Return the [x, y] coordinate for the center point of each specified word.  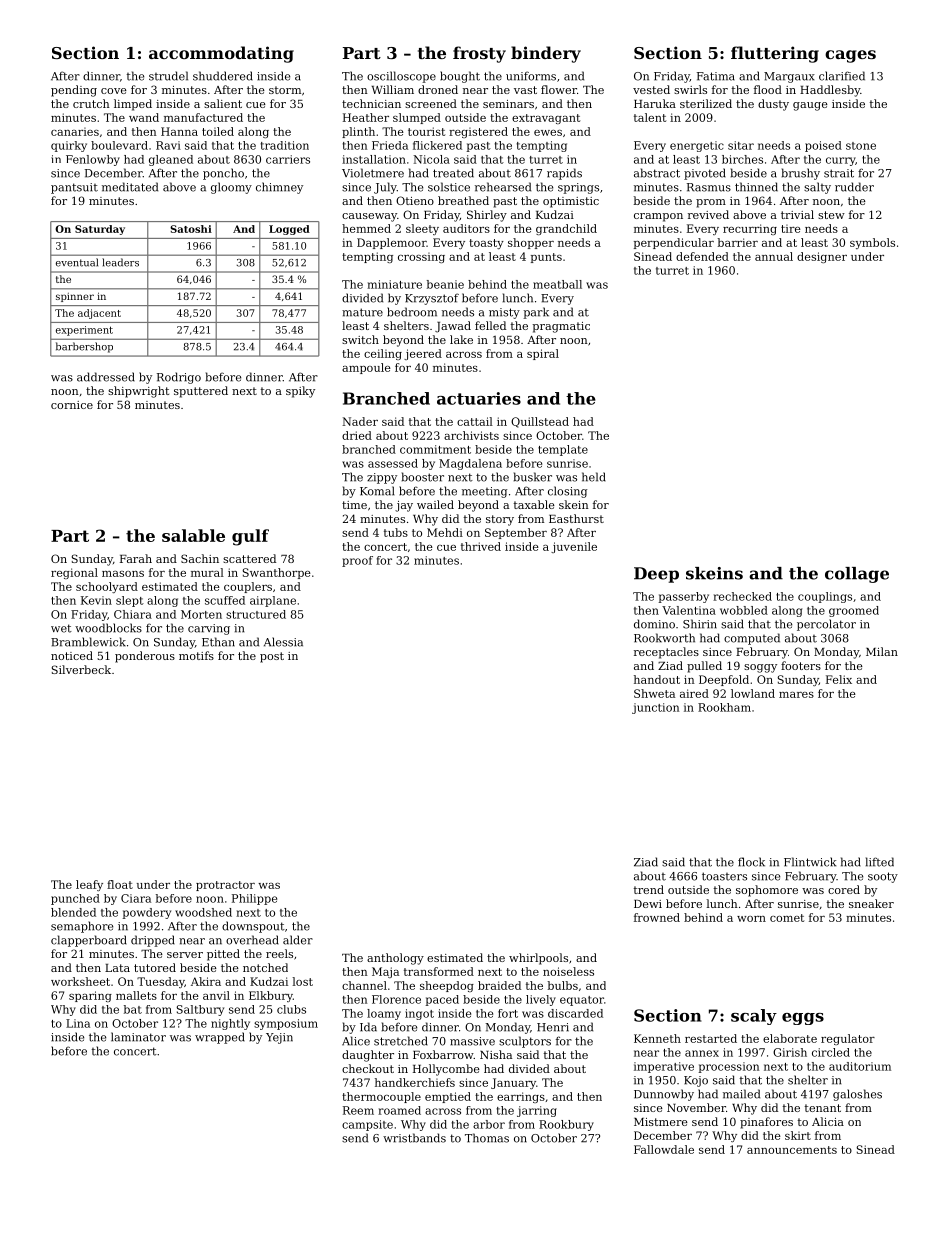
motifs [196, 655]
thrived [481, 546]
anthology [395, 959]
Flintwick [810, 862]
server [185, 955]
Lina [78, 1023]
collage [857, 575]
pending [74, 91]
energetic [697, 146]
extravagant [546, 119]
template [563, 450]
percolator [826, 625]
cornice [72, 405]
